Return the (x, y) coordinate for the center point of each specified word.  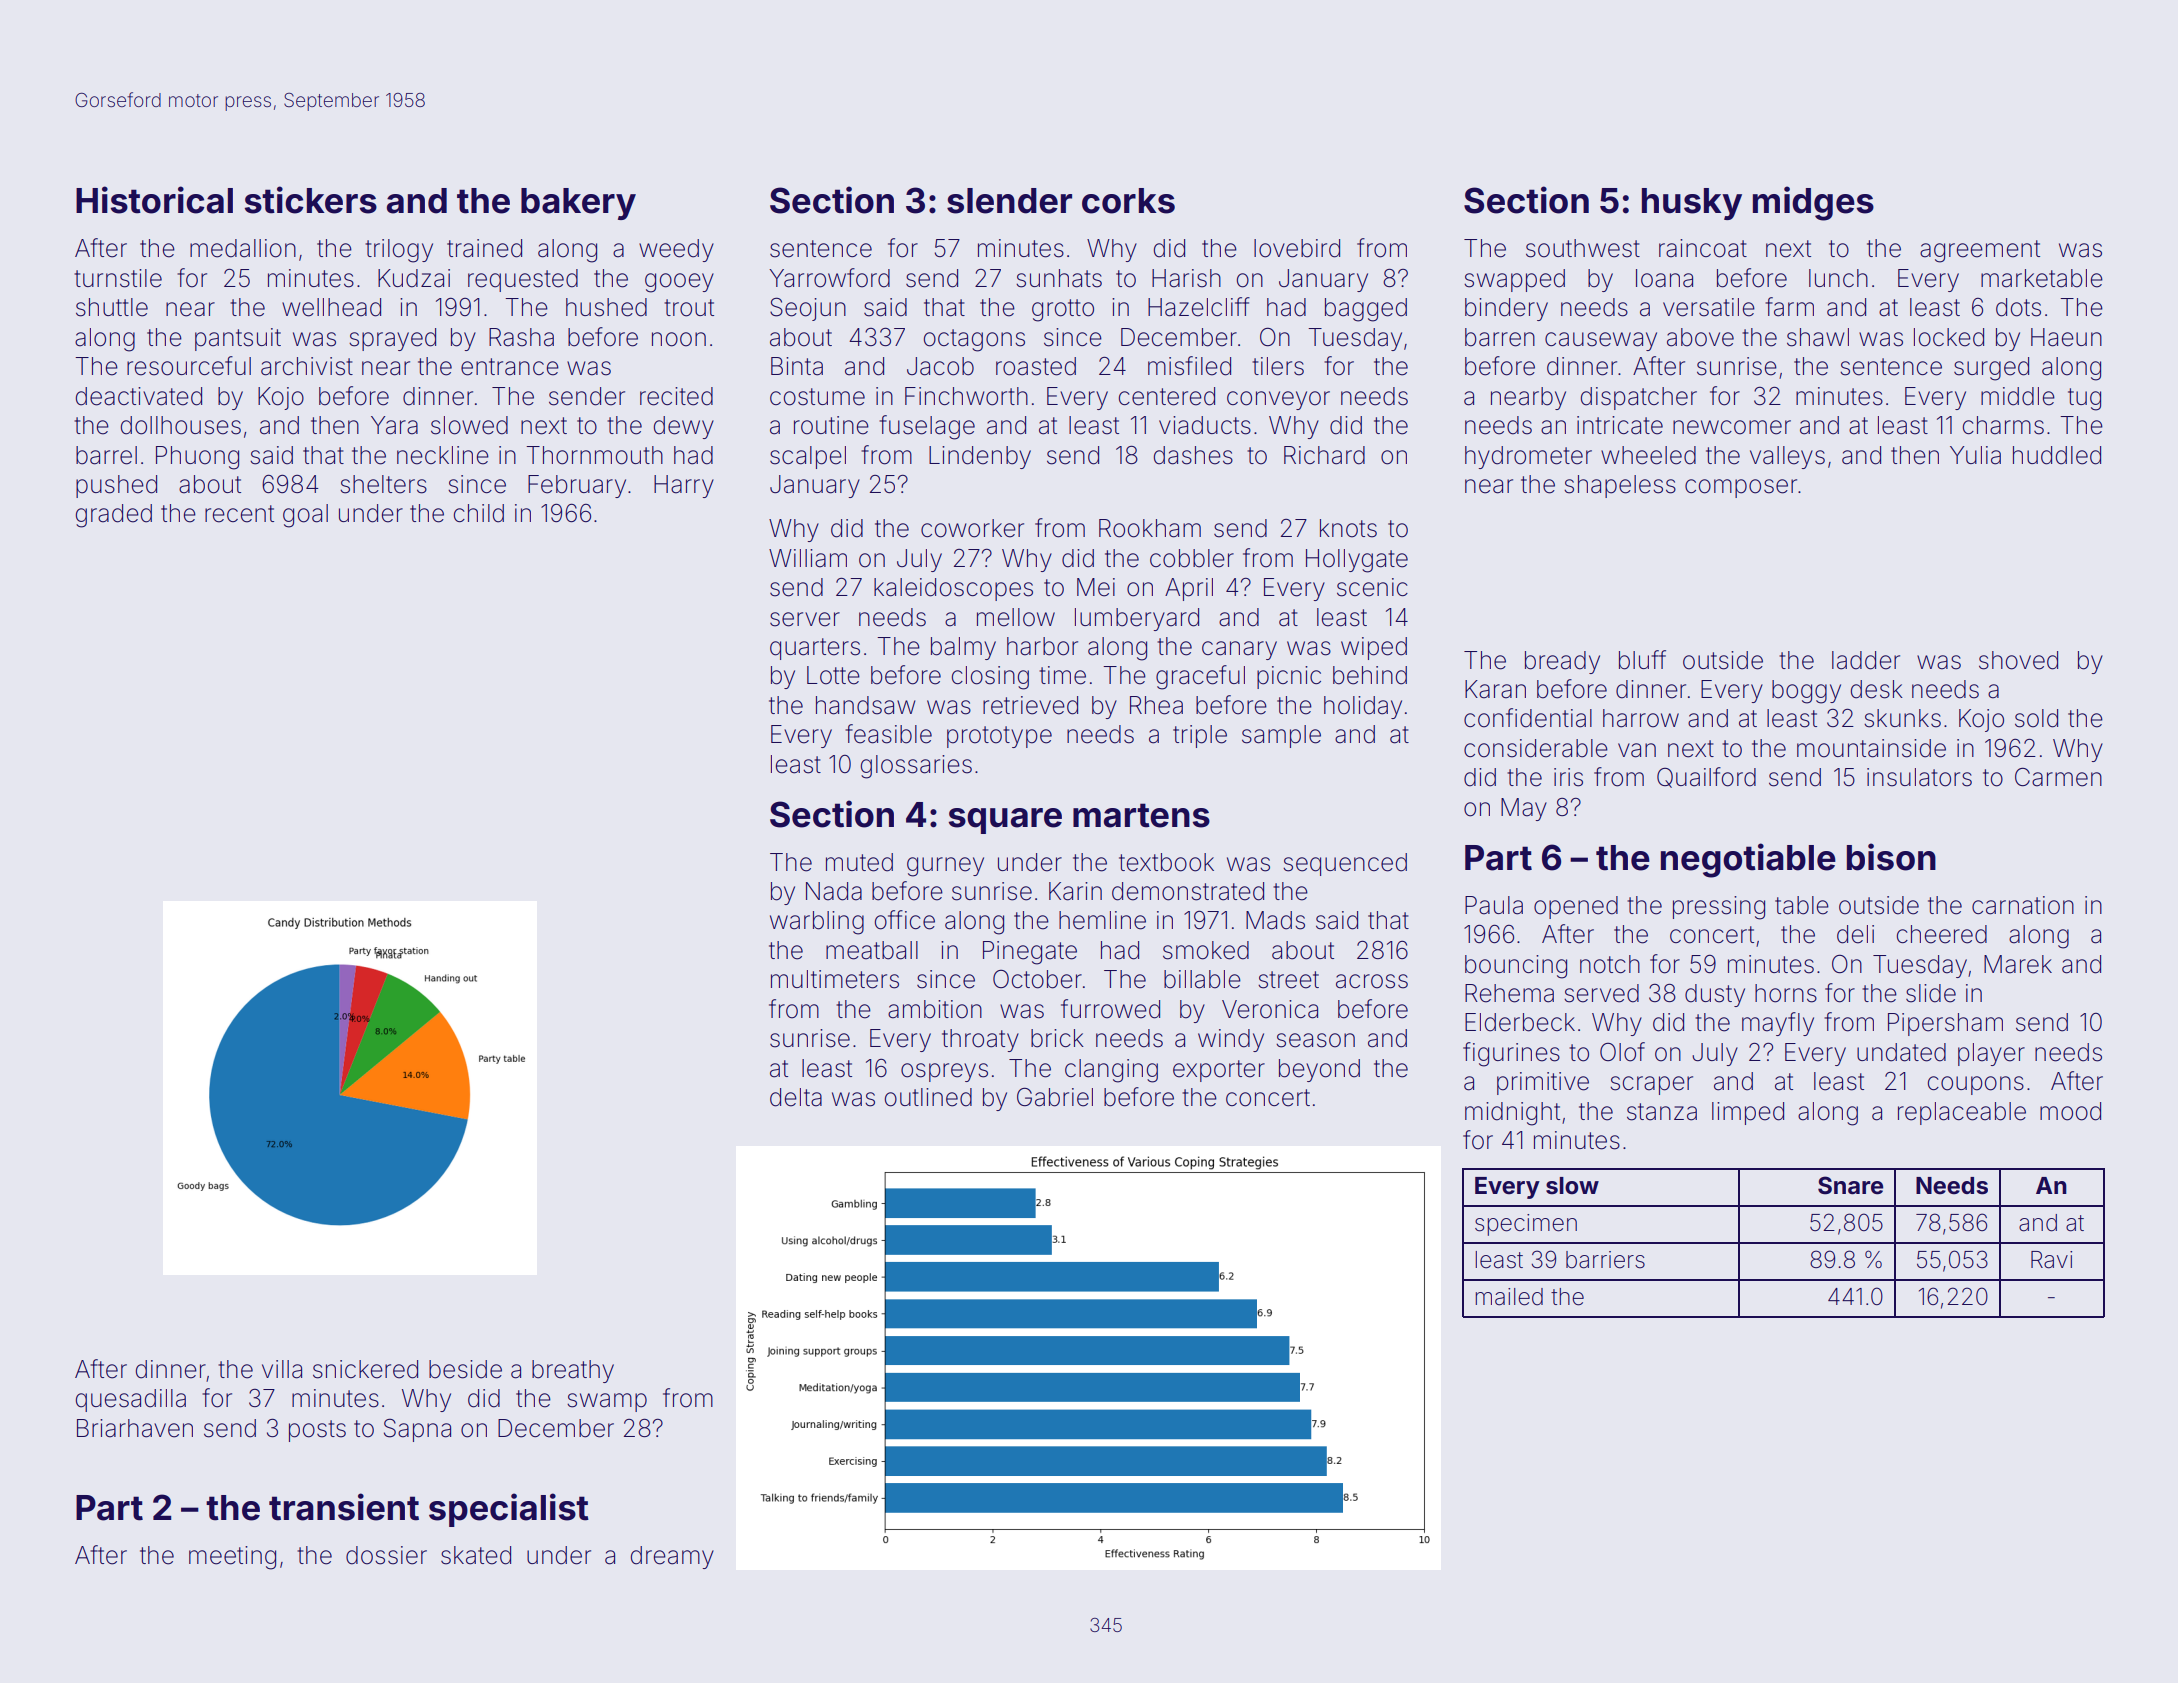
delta (796, 1097)
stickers (311, 200)
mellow (1016, 617)
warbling (817, 923)
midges (1813, 203)
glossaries (916, 767)
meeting (232, 1558)
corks (1128, 201)
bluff (1642, 660)
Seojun (808, 309)
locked (1949, 337)
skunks (1902, 718)
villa (282, 1369)
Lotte (833, 675)
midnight (1512, 1114)
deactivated (139, 396)
